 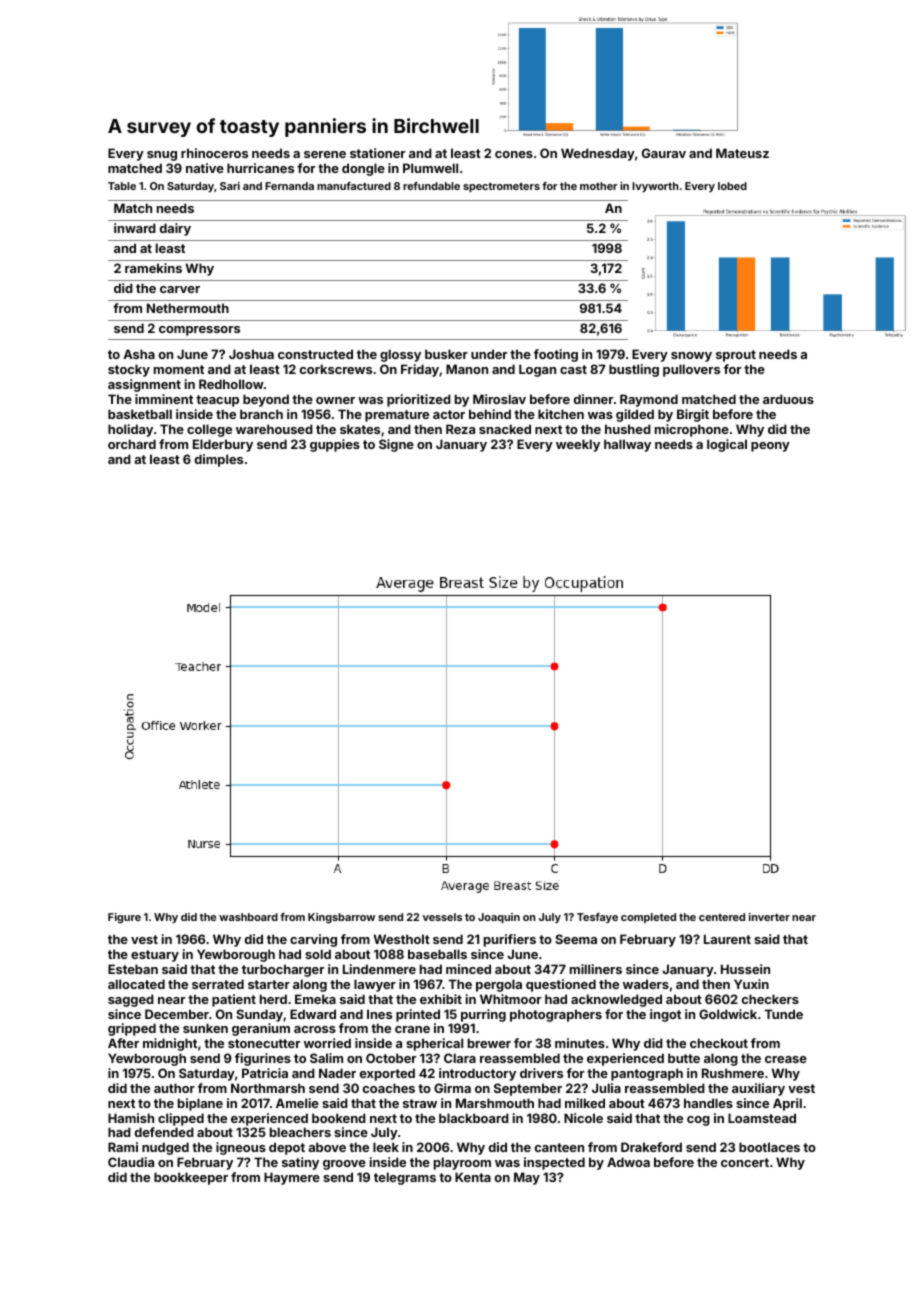 I want to click on Northmarsh, so click(x=268, y=1088).
